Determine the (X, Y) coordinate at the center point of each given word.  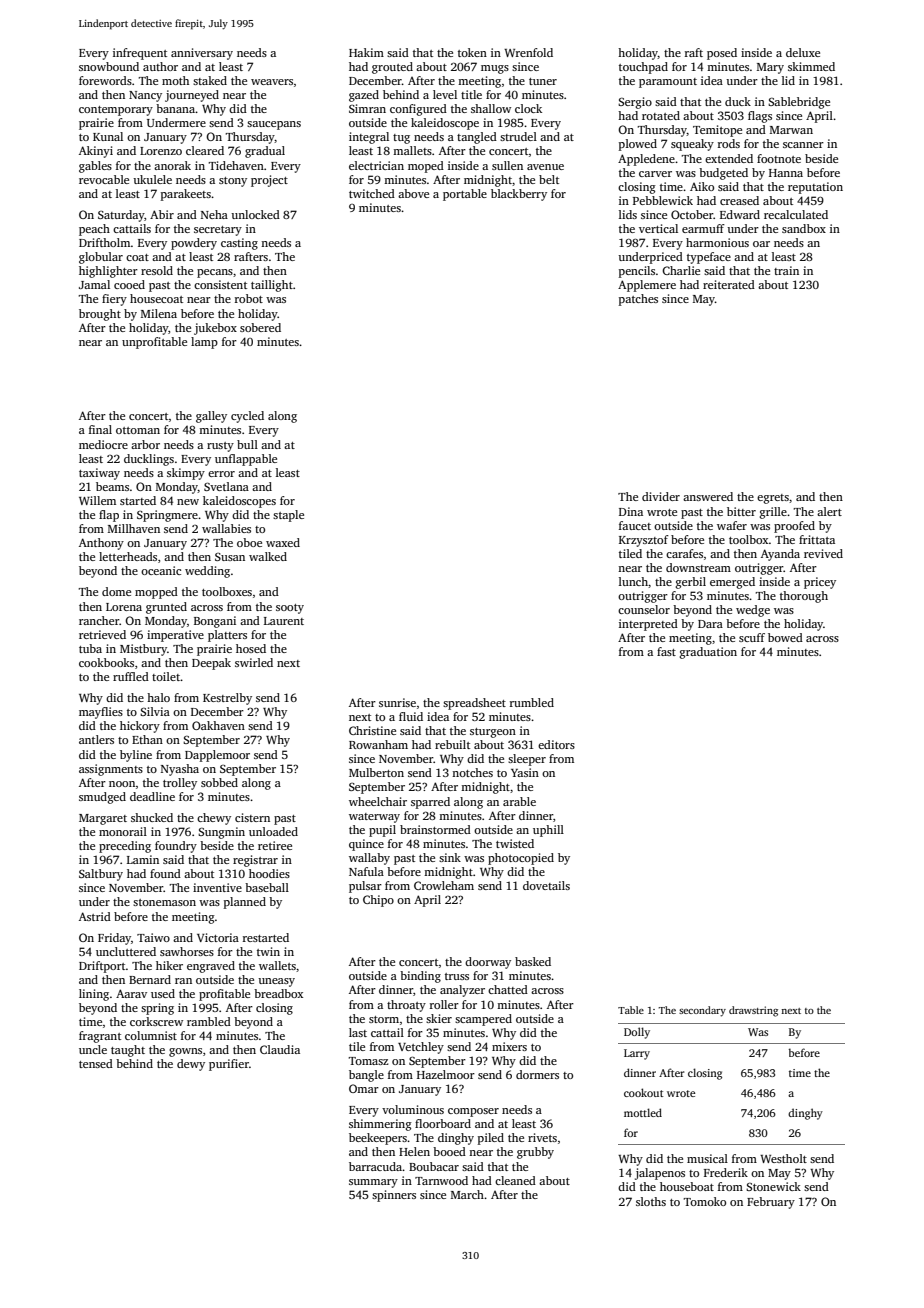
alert (829, 511)
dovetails (546, 885)
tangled (477, 138)
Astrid (95, 916)
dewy (191, 1065)
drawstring (753, 1011)
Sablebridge (799, 103)
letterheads (128, 556)
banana (175, 108)
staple (288, 516)
